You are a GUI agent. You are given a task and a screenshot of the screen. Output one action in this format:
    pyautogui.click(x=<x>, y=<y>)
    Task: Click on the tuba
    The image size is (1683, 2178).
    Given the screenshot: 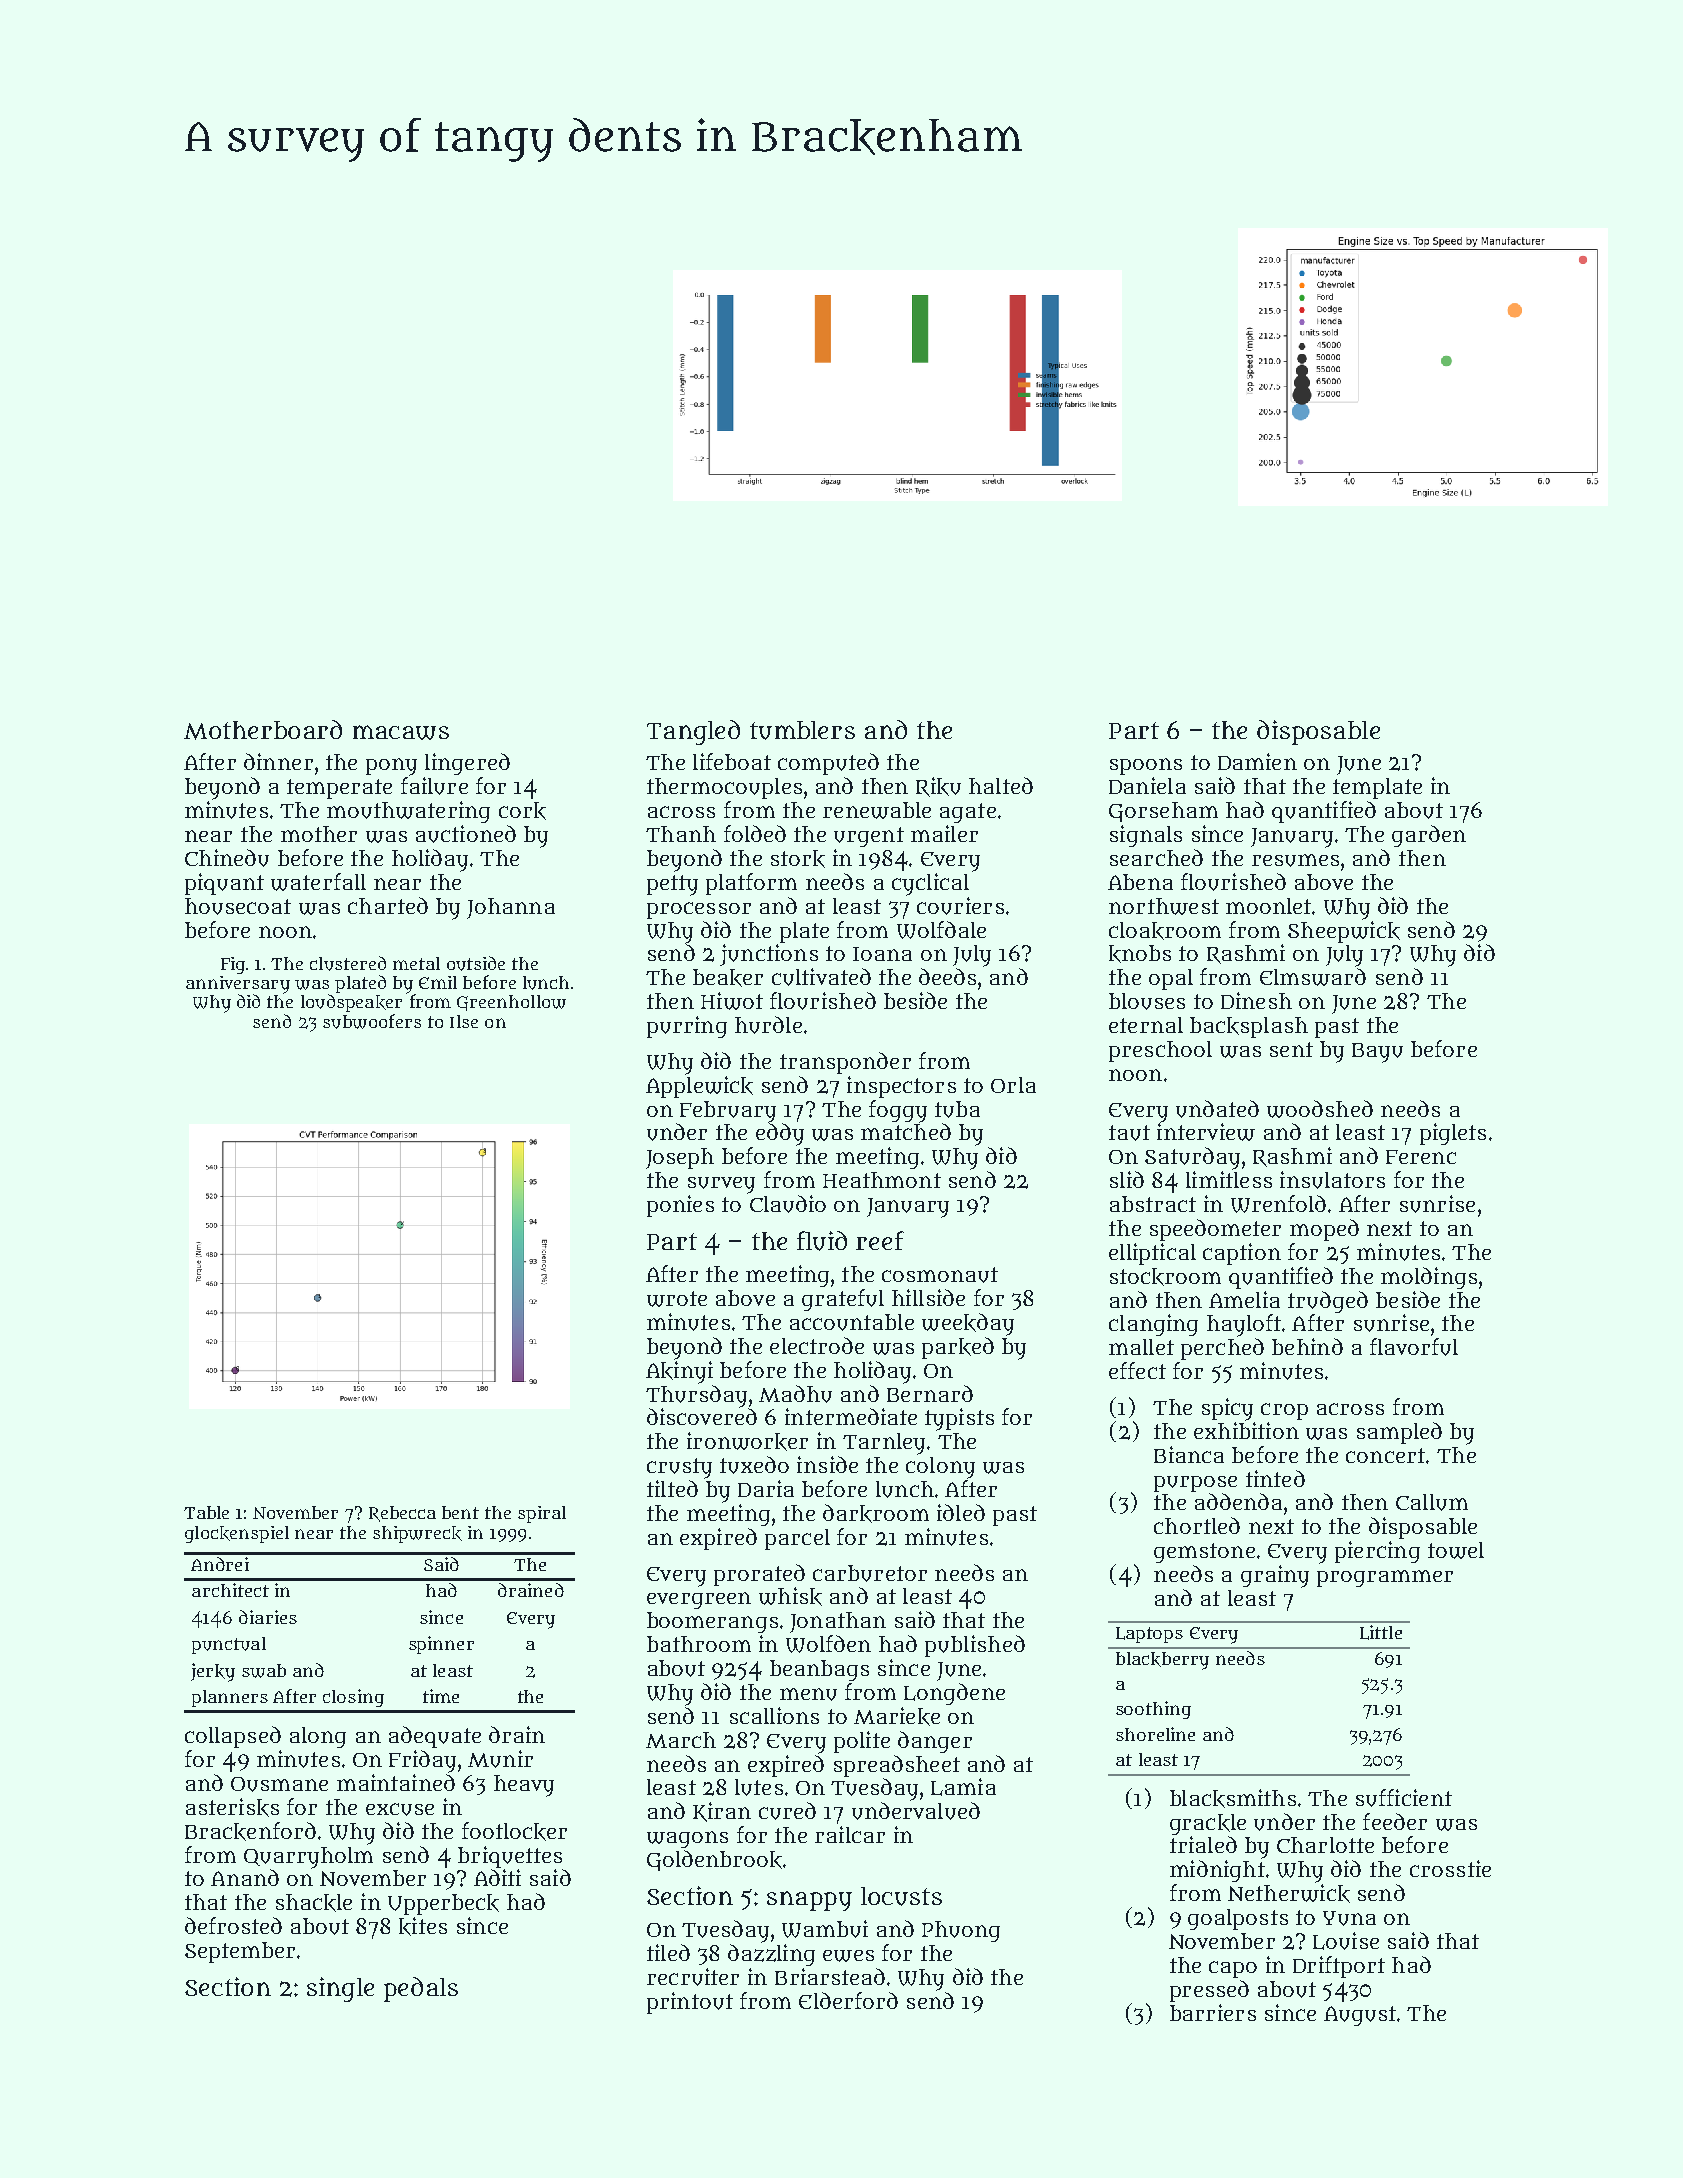 What is the action you would take?
    pyautogui.click(x=957, y=1109)
